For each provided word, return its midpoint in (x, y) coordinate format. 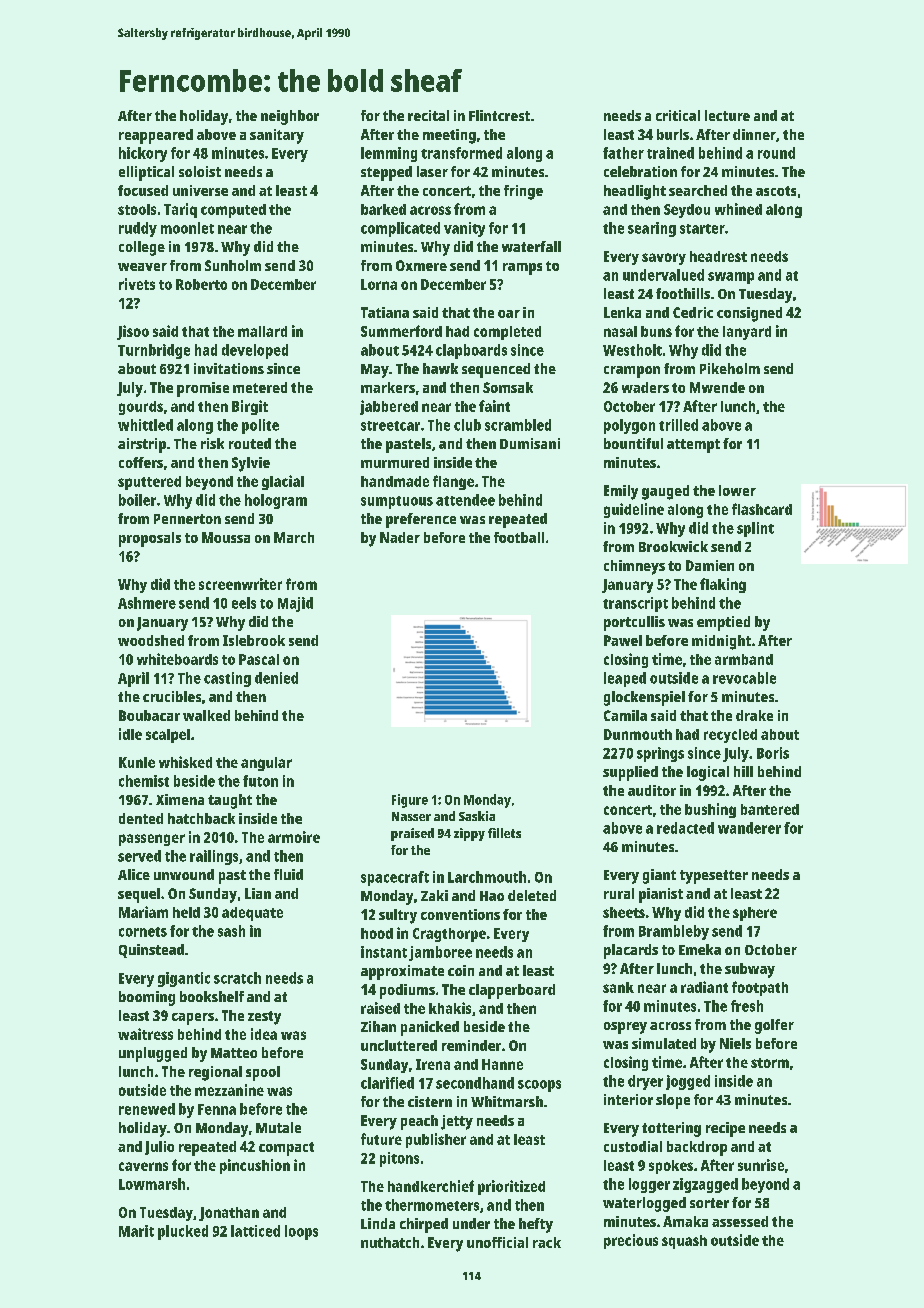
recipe (725, 1129)
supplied (630, 773)
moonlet (187, 228)
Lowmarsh (152, 1184)
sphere (755, 914)
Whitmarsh (507, 1101)
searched (698, 190)
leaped (625, 679)
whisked (185, 762)
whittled (145, 425)
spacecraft (395, 878)
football (519, 537)
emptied (723, 623)
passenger (152, 840)
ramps (522, 269)
